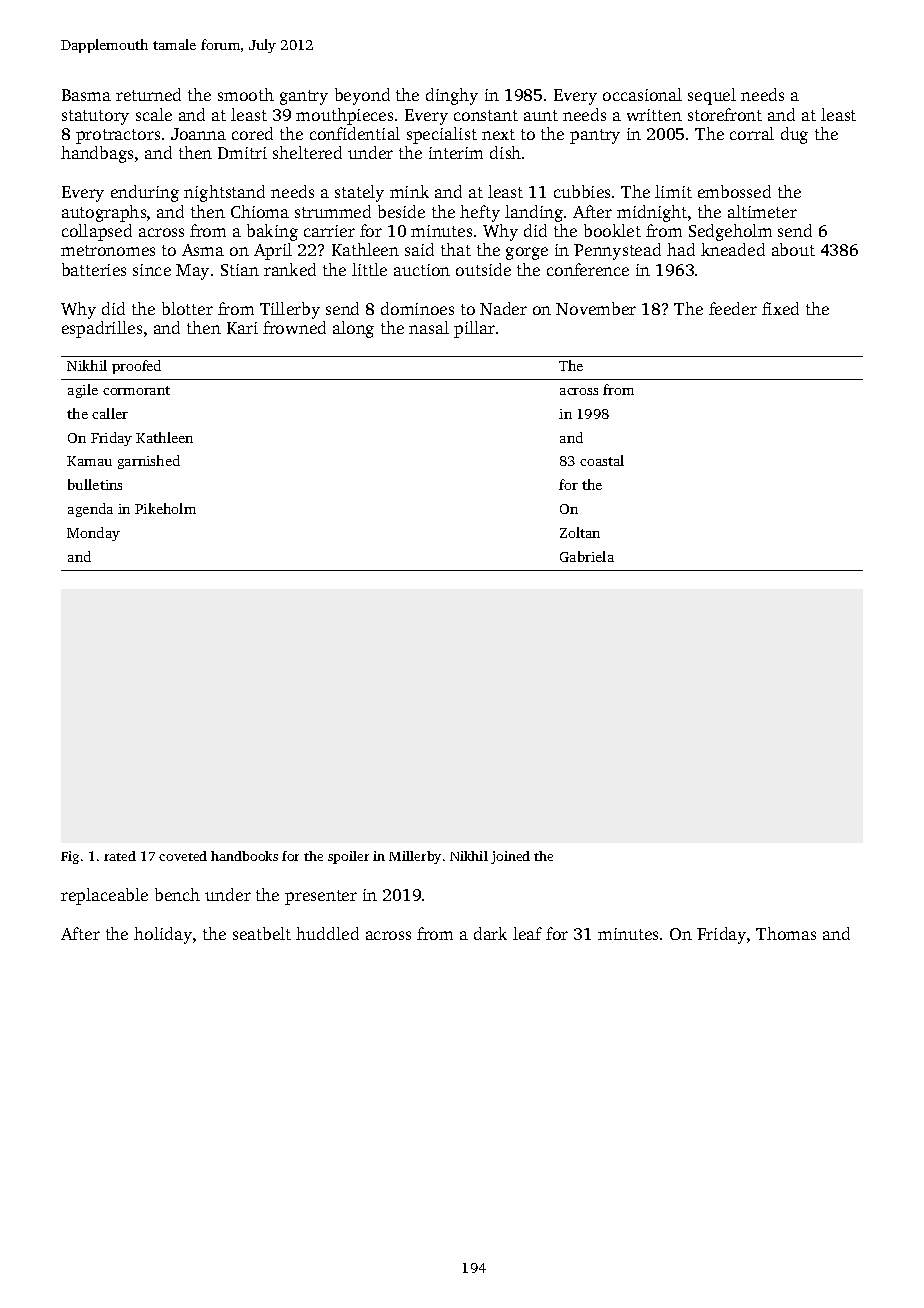 The height and width of the image is (1308, 924). What do you see at coordinates (149, 462) in the image?
I see `garnished` at bounding box center [149, 462].
